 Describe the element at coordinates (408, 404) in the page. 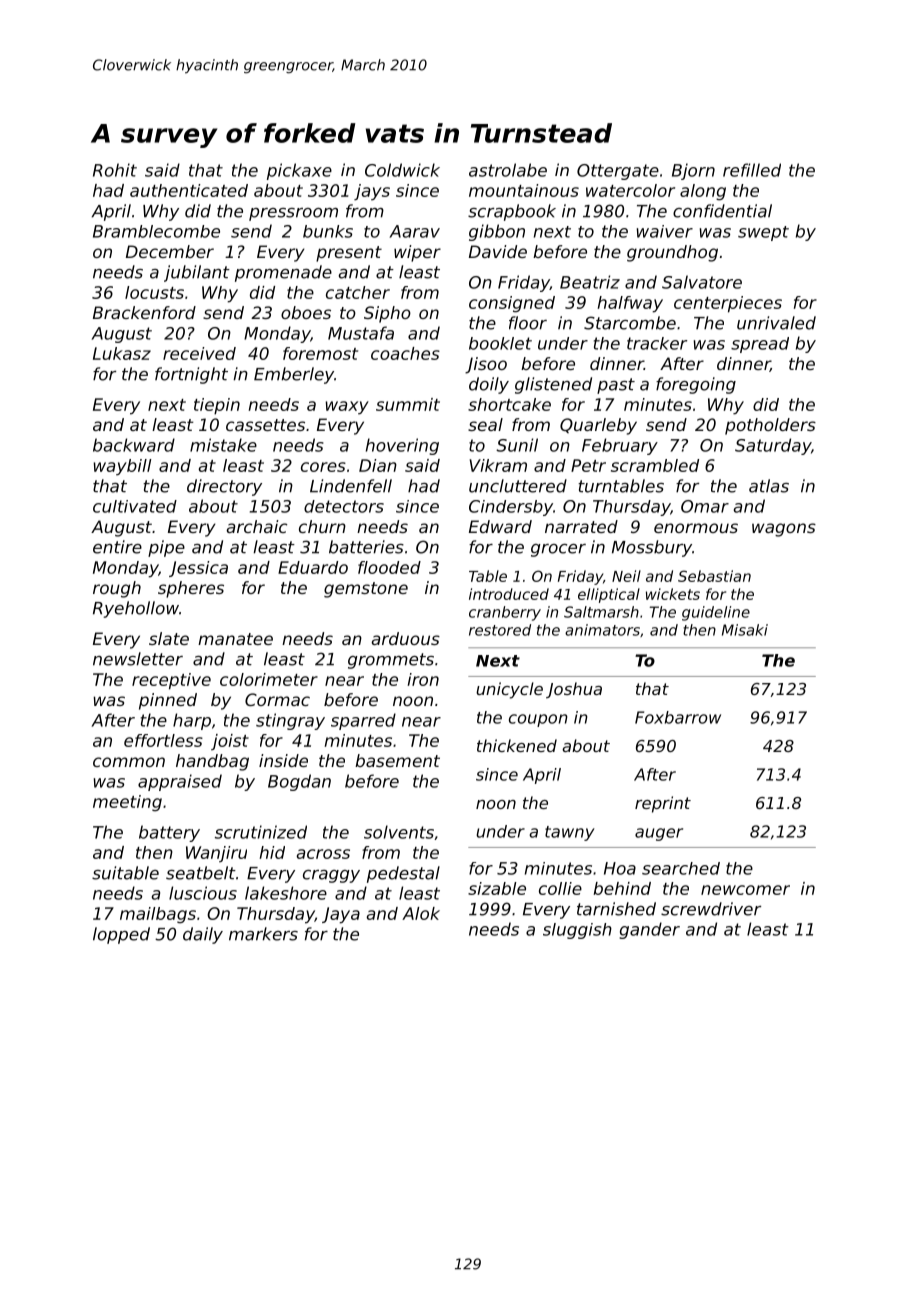

I see `summit` at that location.
